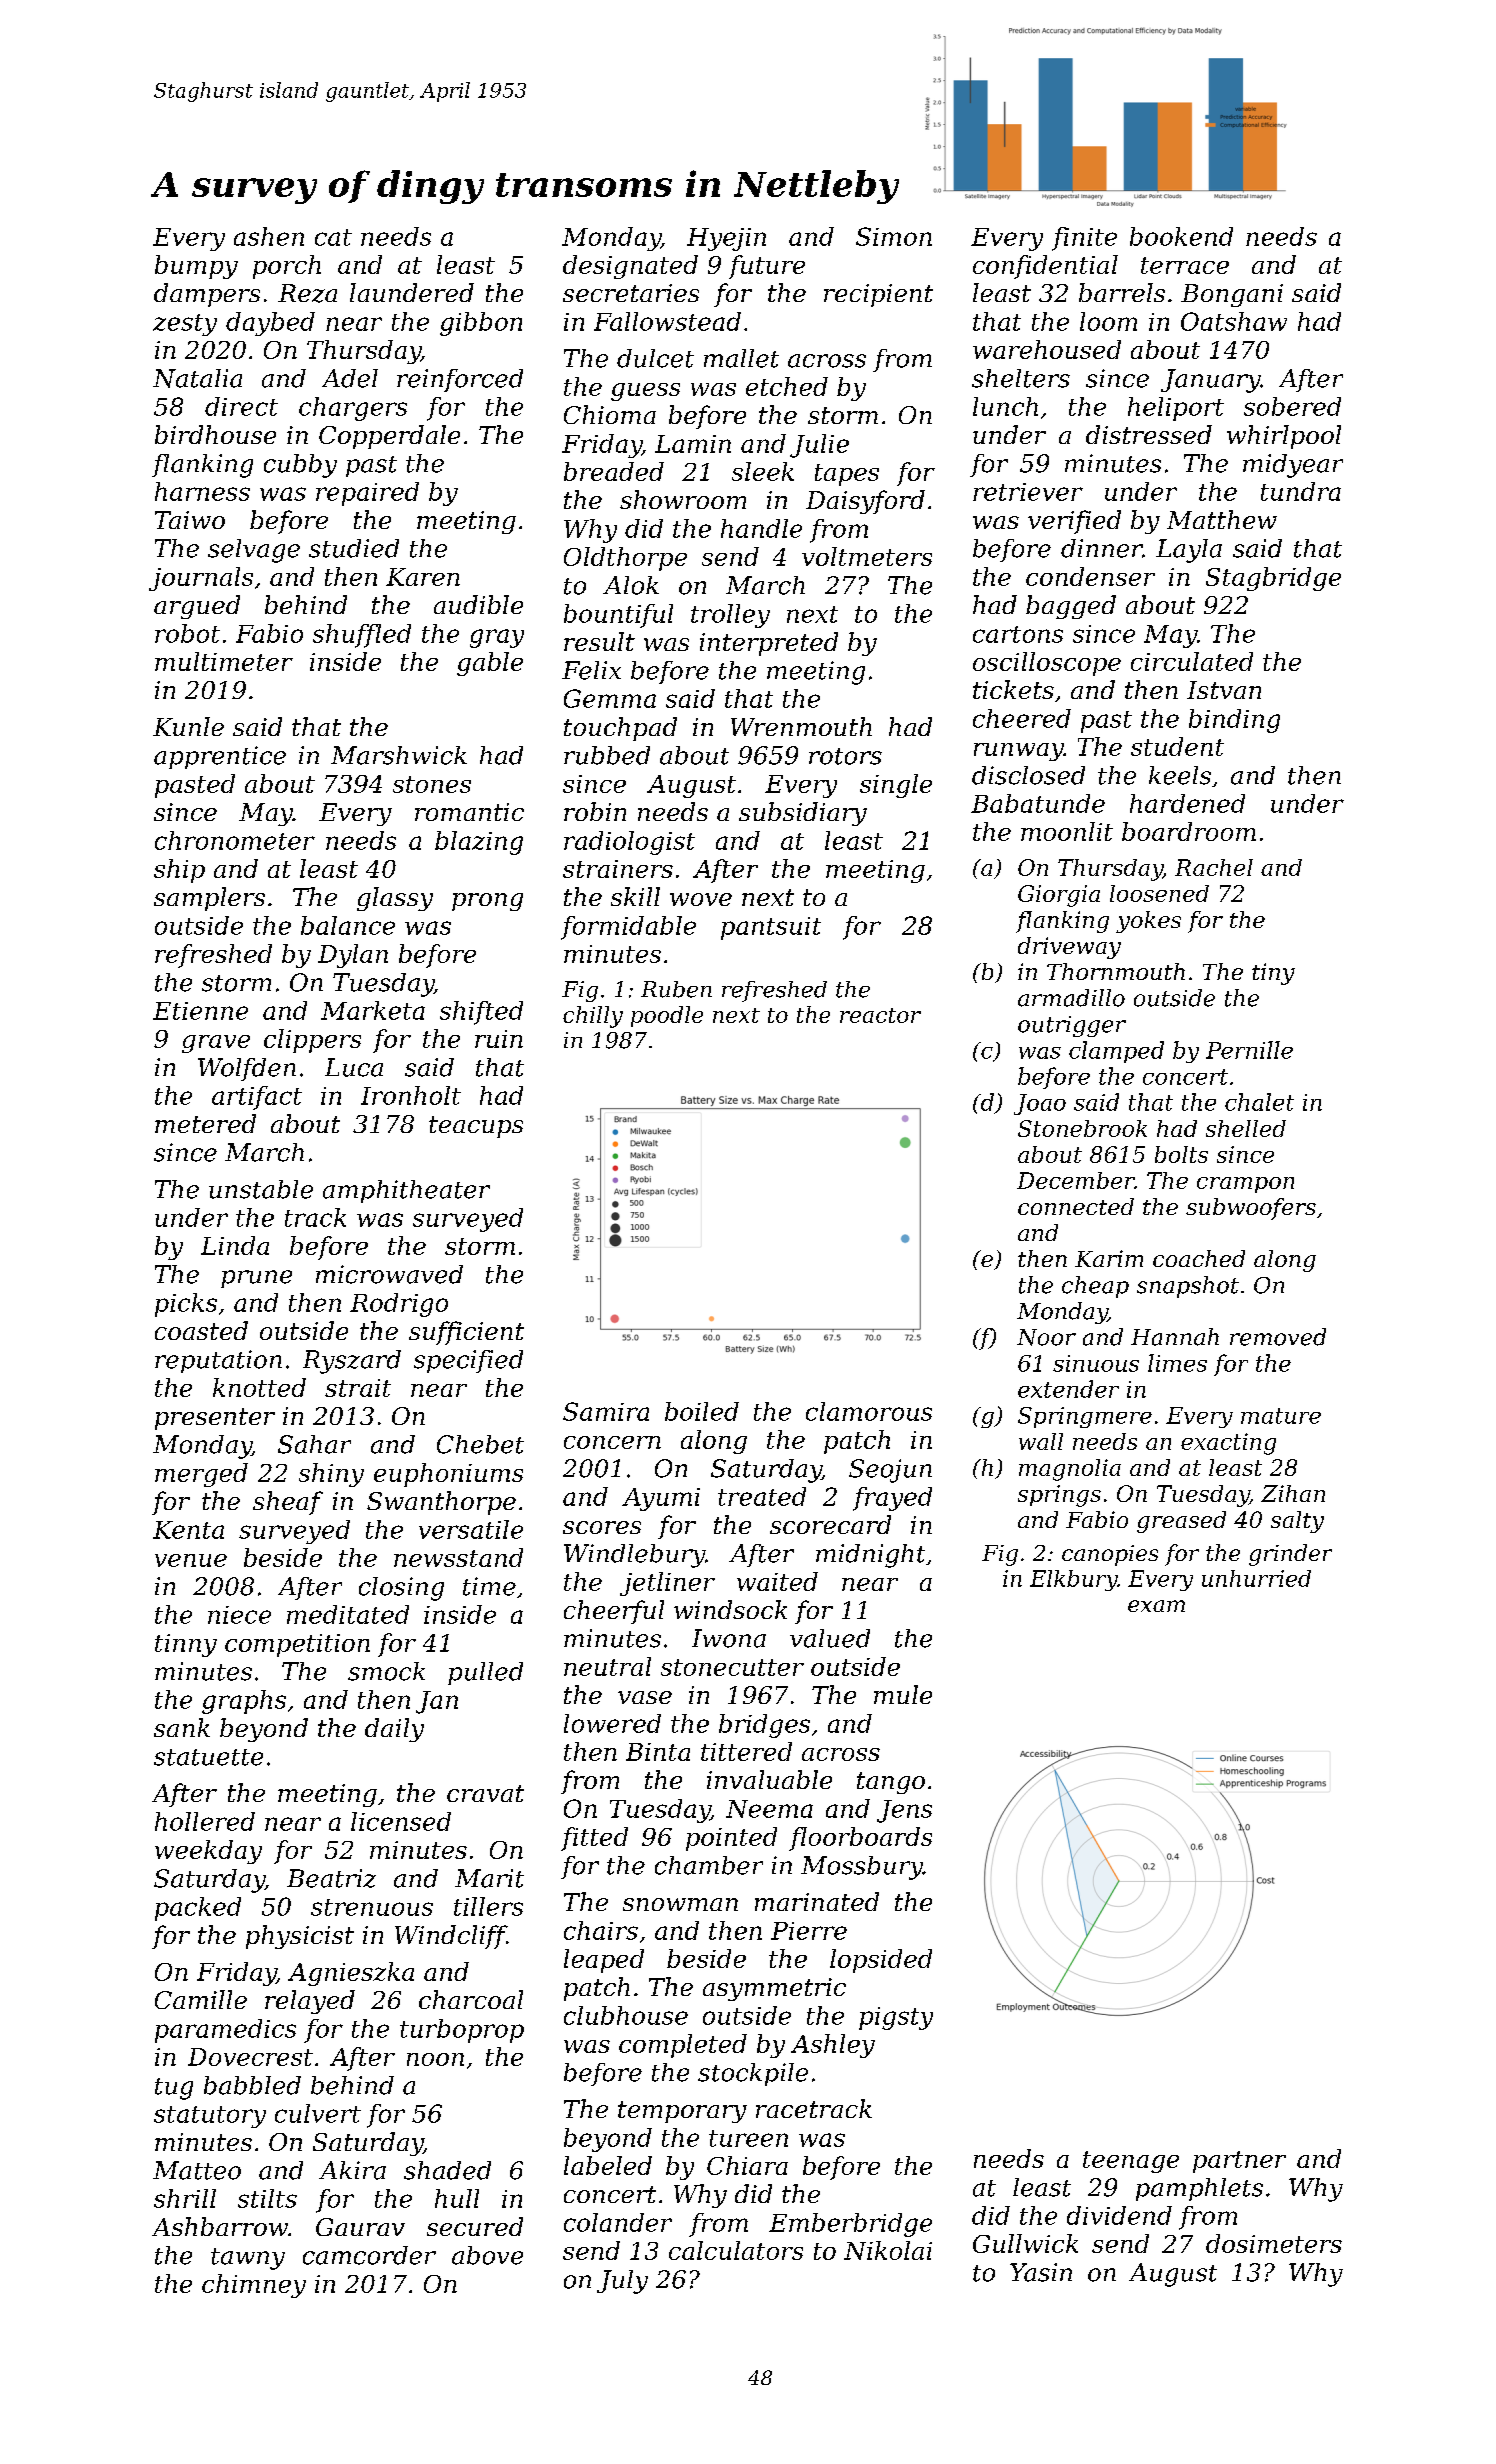  What do you see at coordinates (1199, 1258) in the screenshot?
I see `coached` at bounding box center [1199, 1258].
